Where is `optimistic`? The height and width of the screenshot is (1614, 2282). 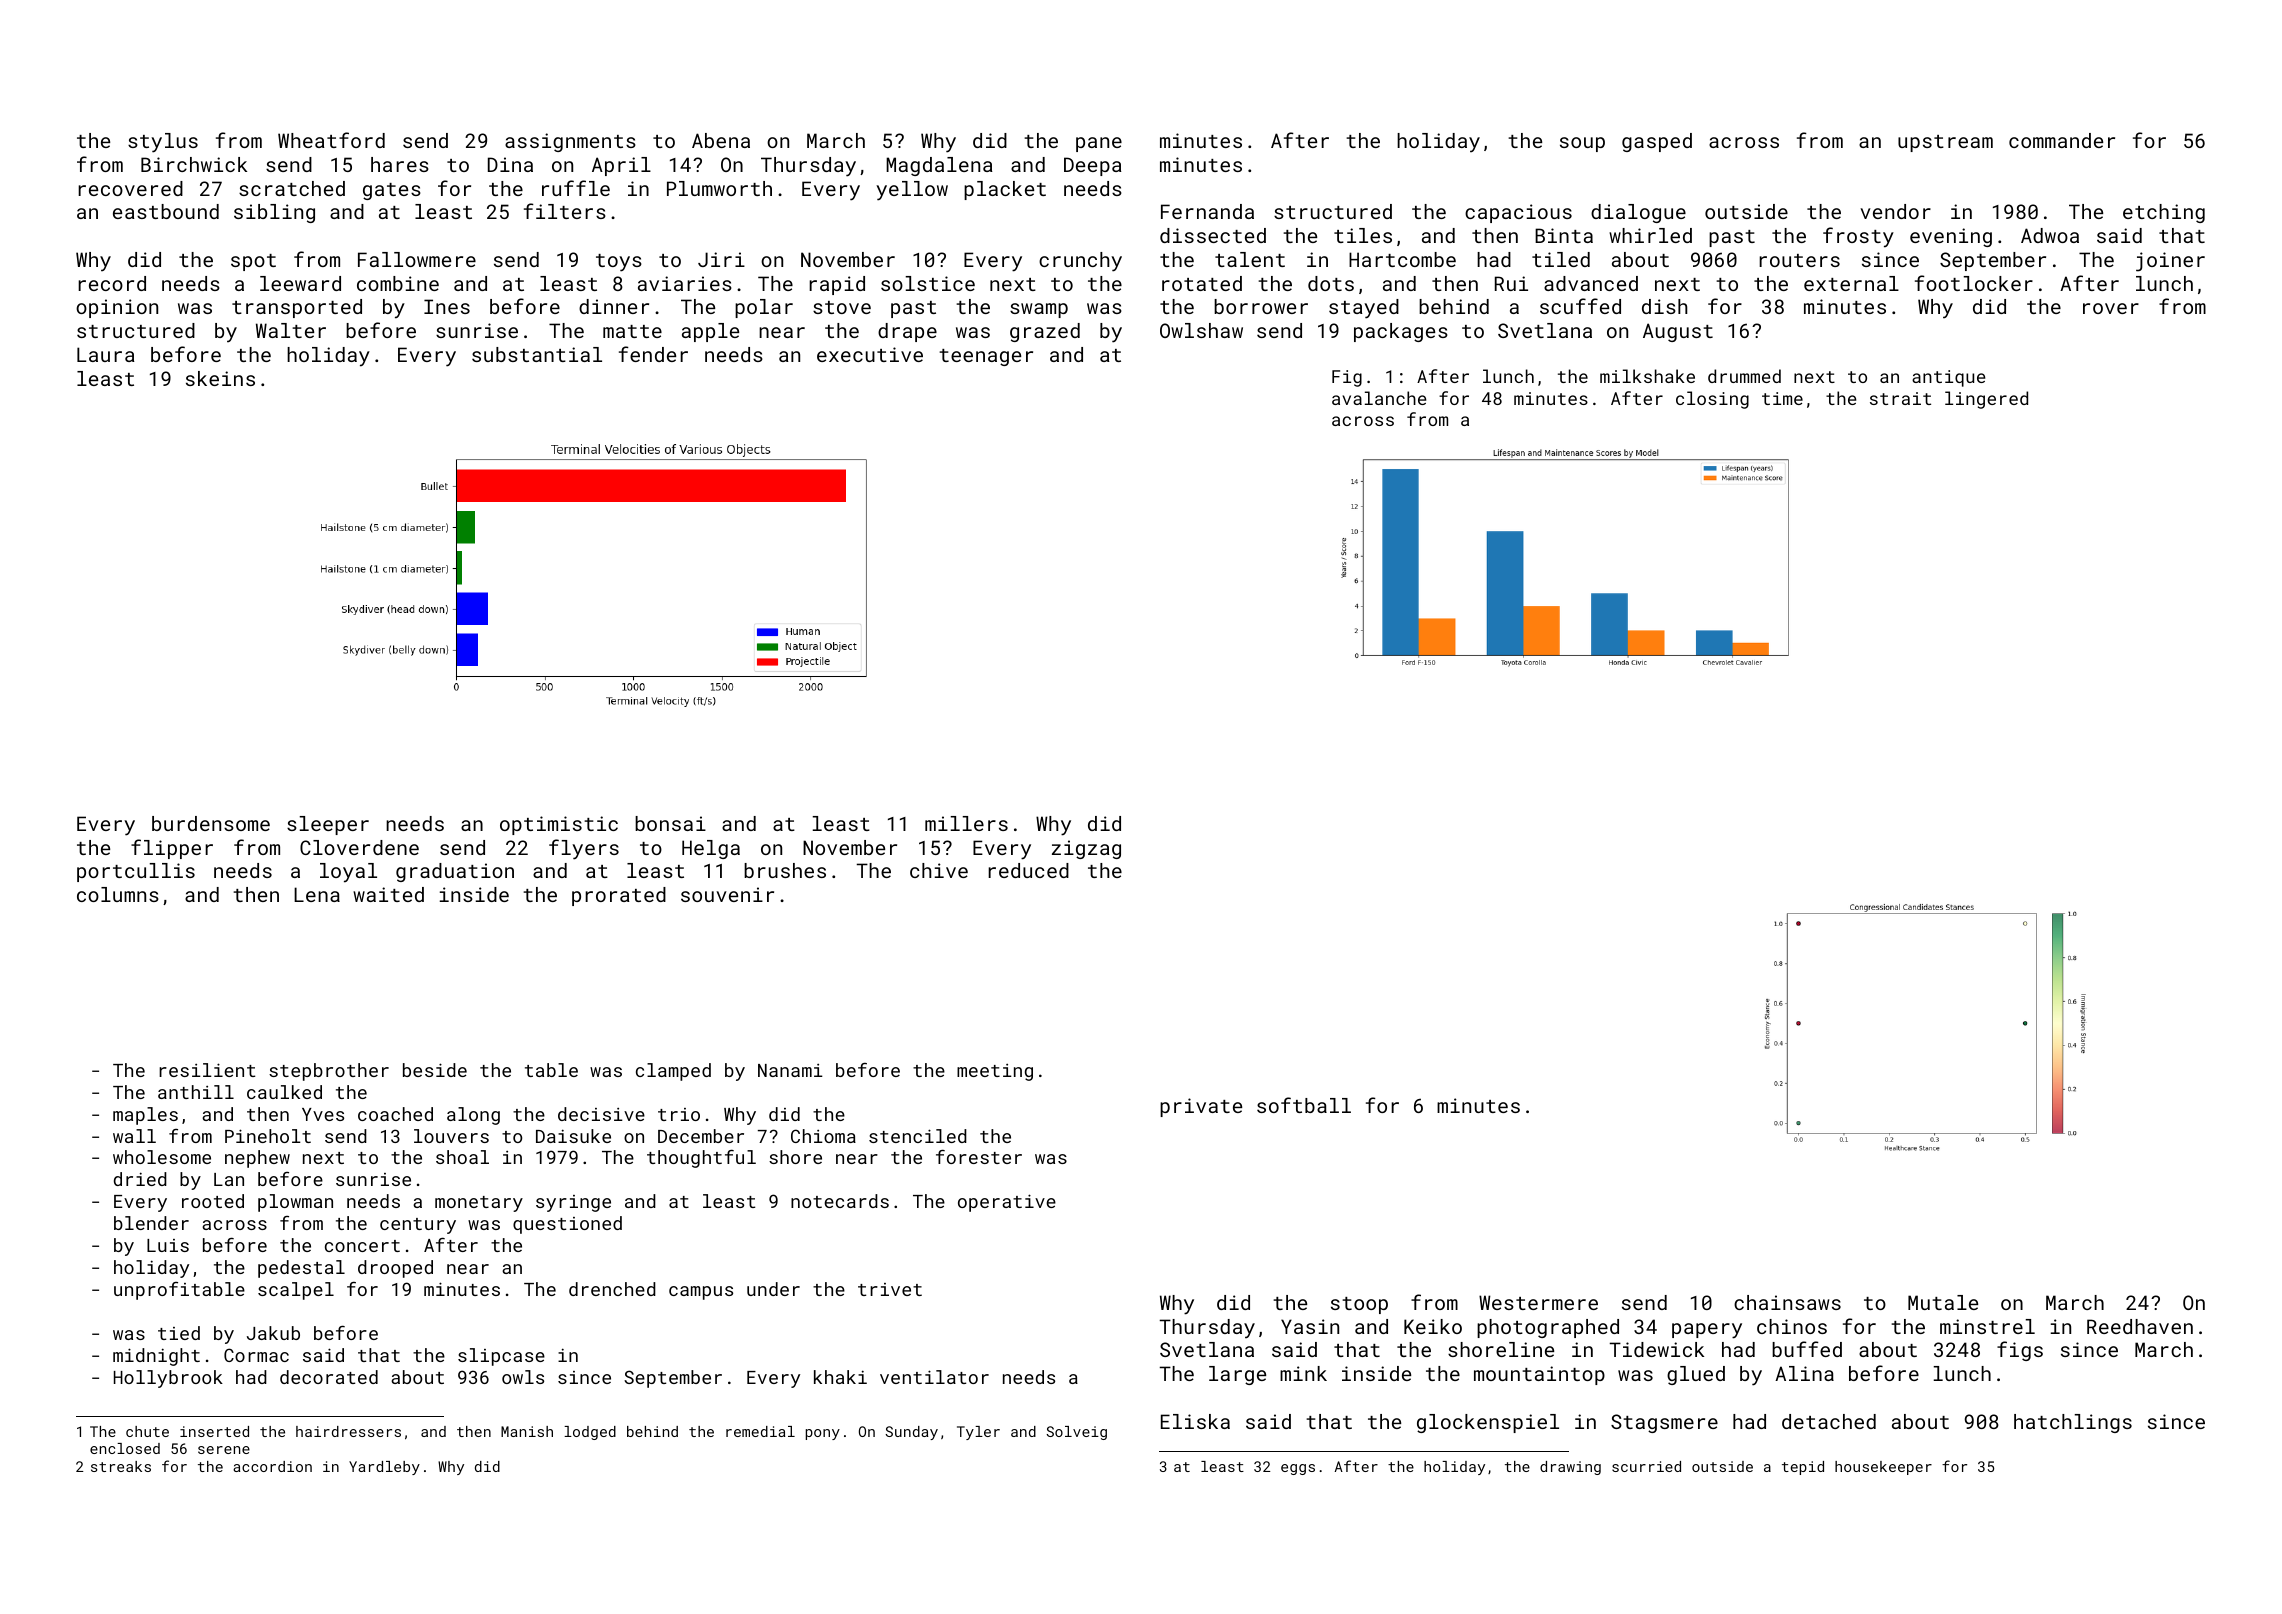 optimistic is located at coordinates (559, 825).
